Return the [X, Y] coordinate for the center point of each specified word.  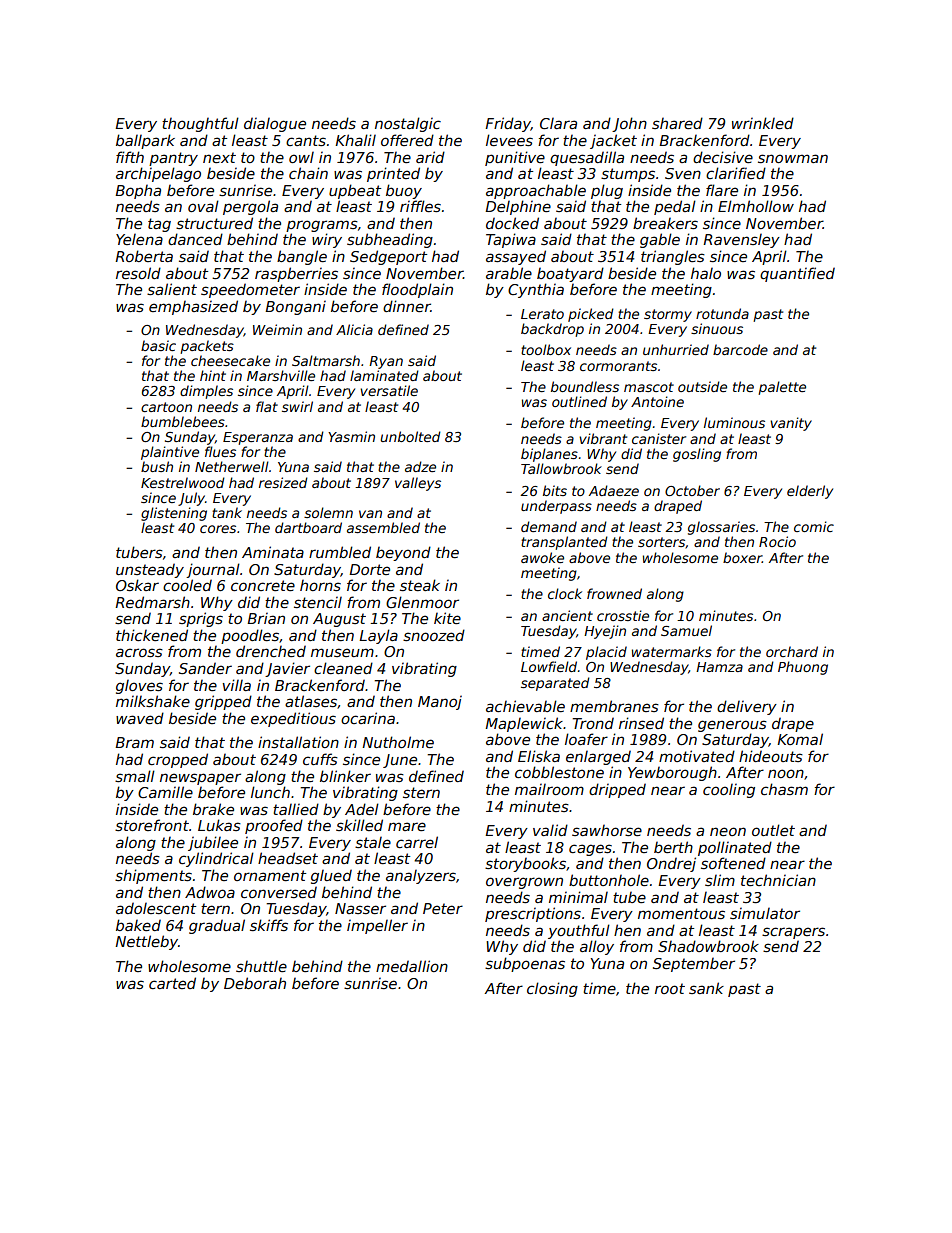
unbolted [410, 436]
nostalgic [408, 124]
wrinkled [763, 123]
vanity [791, 424]
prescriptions [533, 914]
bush [157, 466]
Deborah [255, 983]
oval [203, 206]
